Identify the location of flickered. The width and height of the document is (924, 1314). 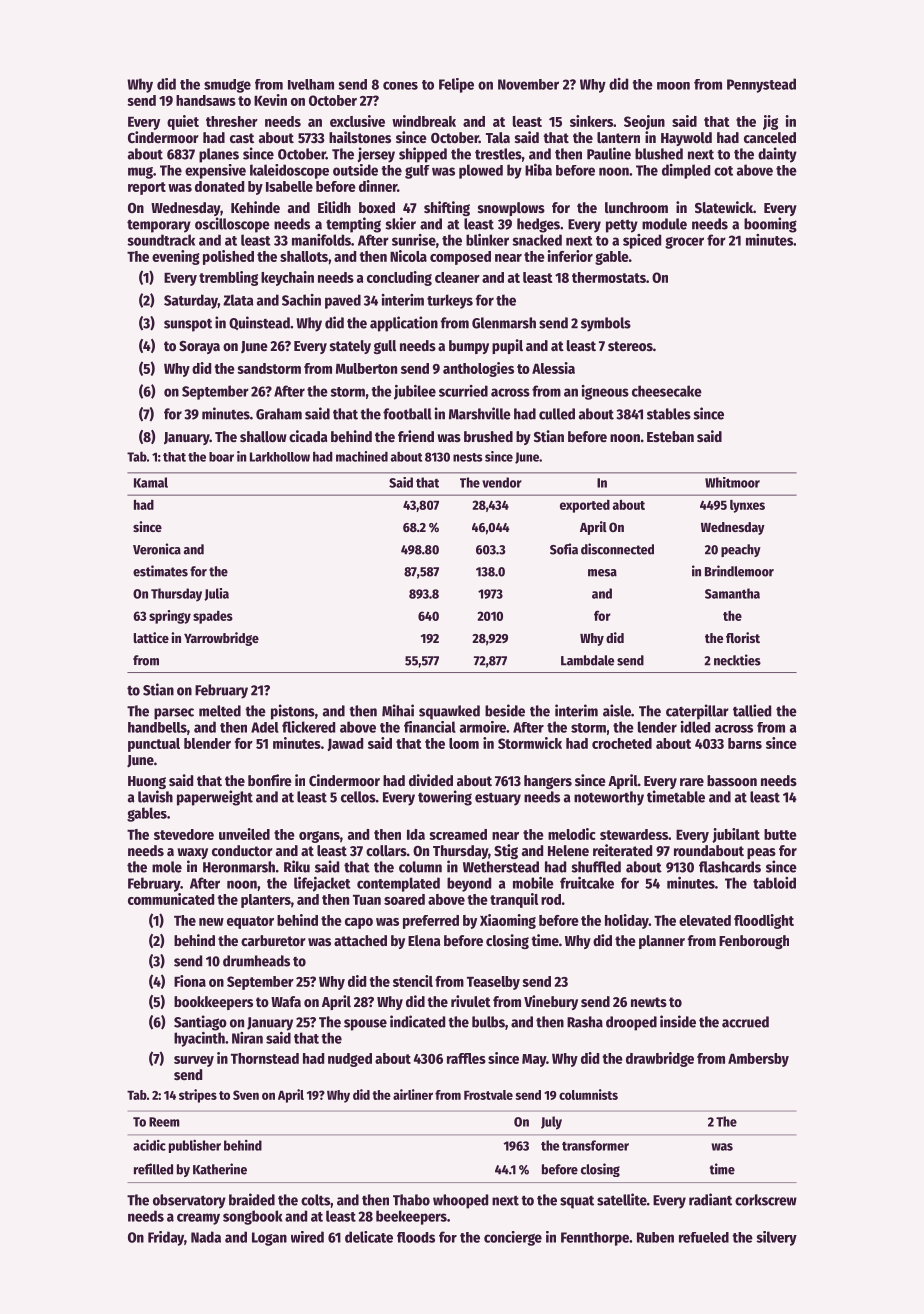
(308, 727).
